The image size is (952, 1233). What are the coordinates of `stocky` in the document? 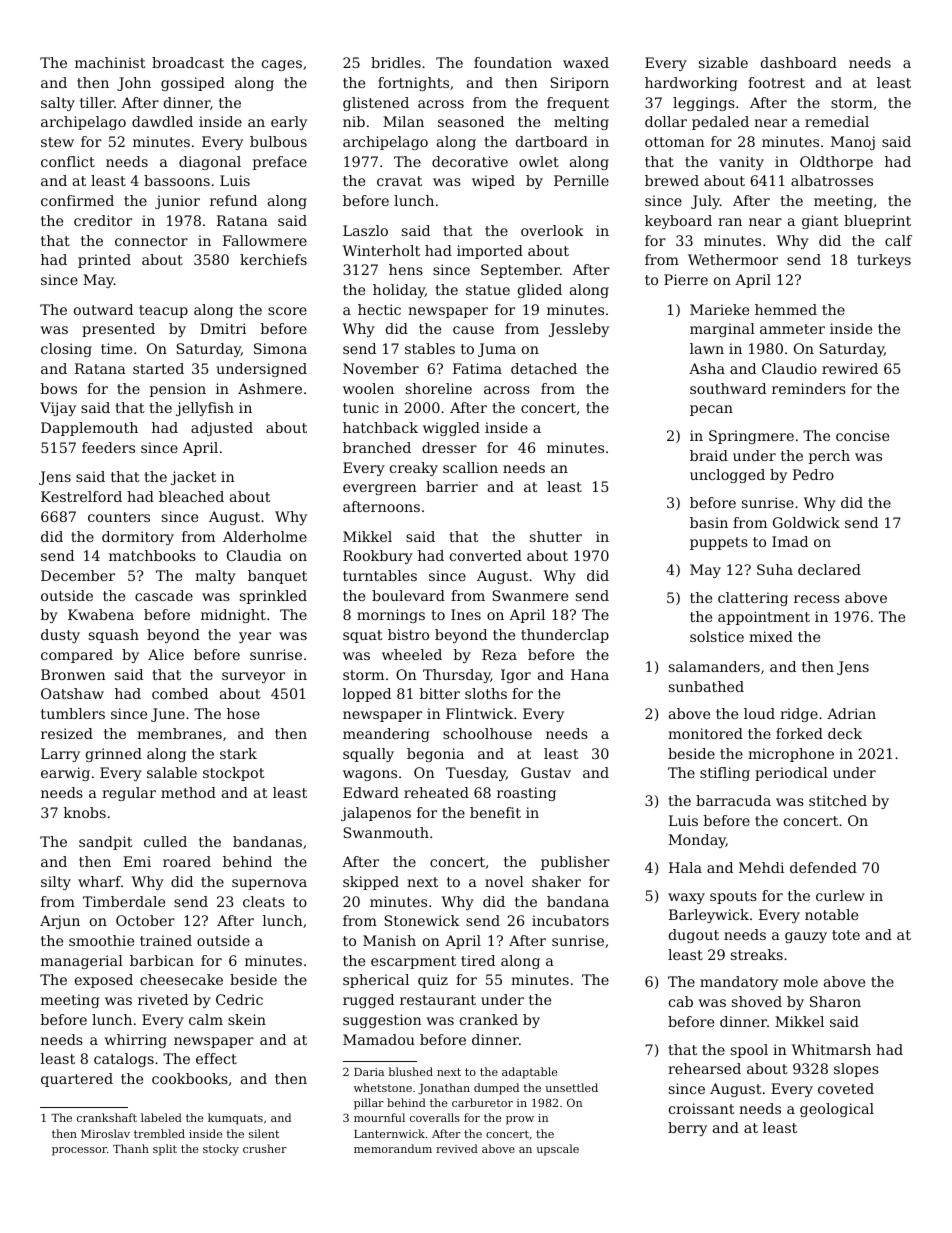 It's located at (221, 1150).
